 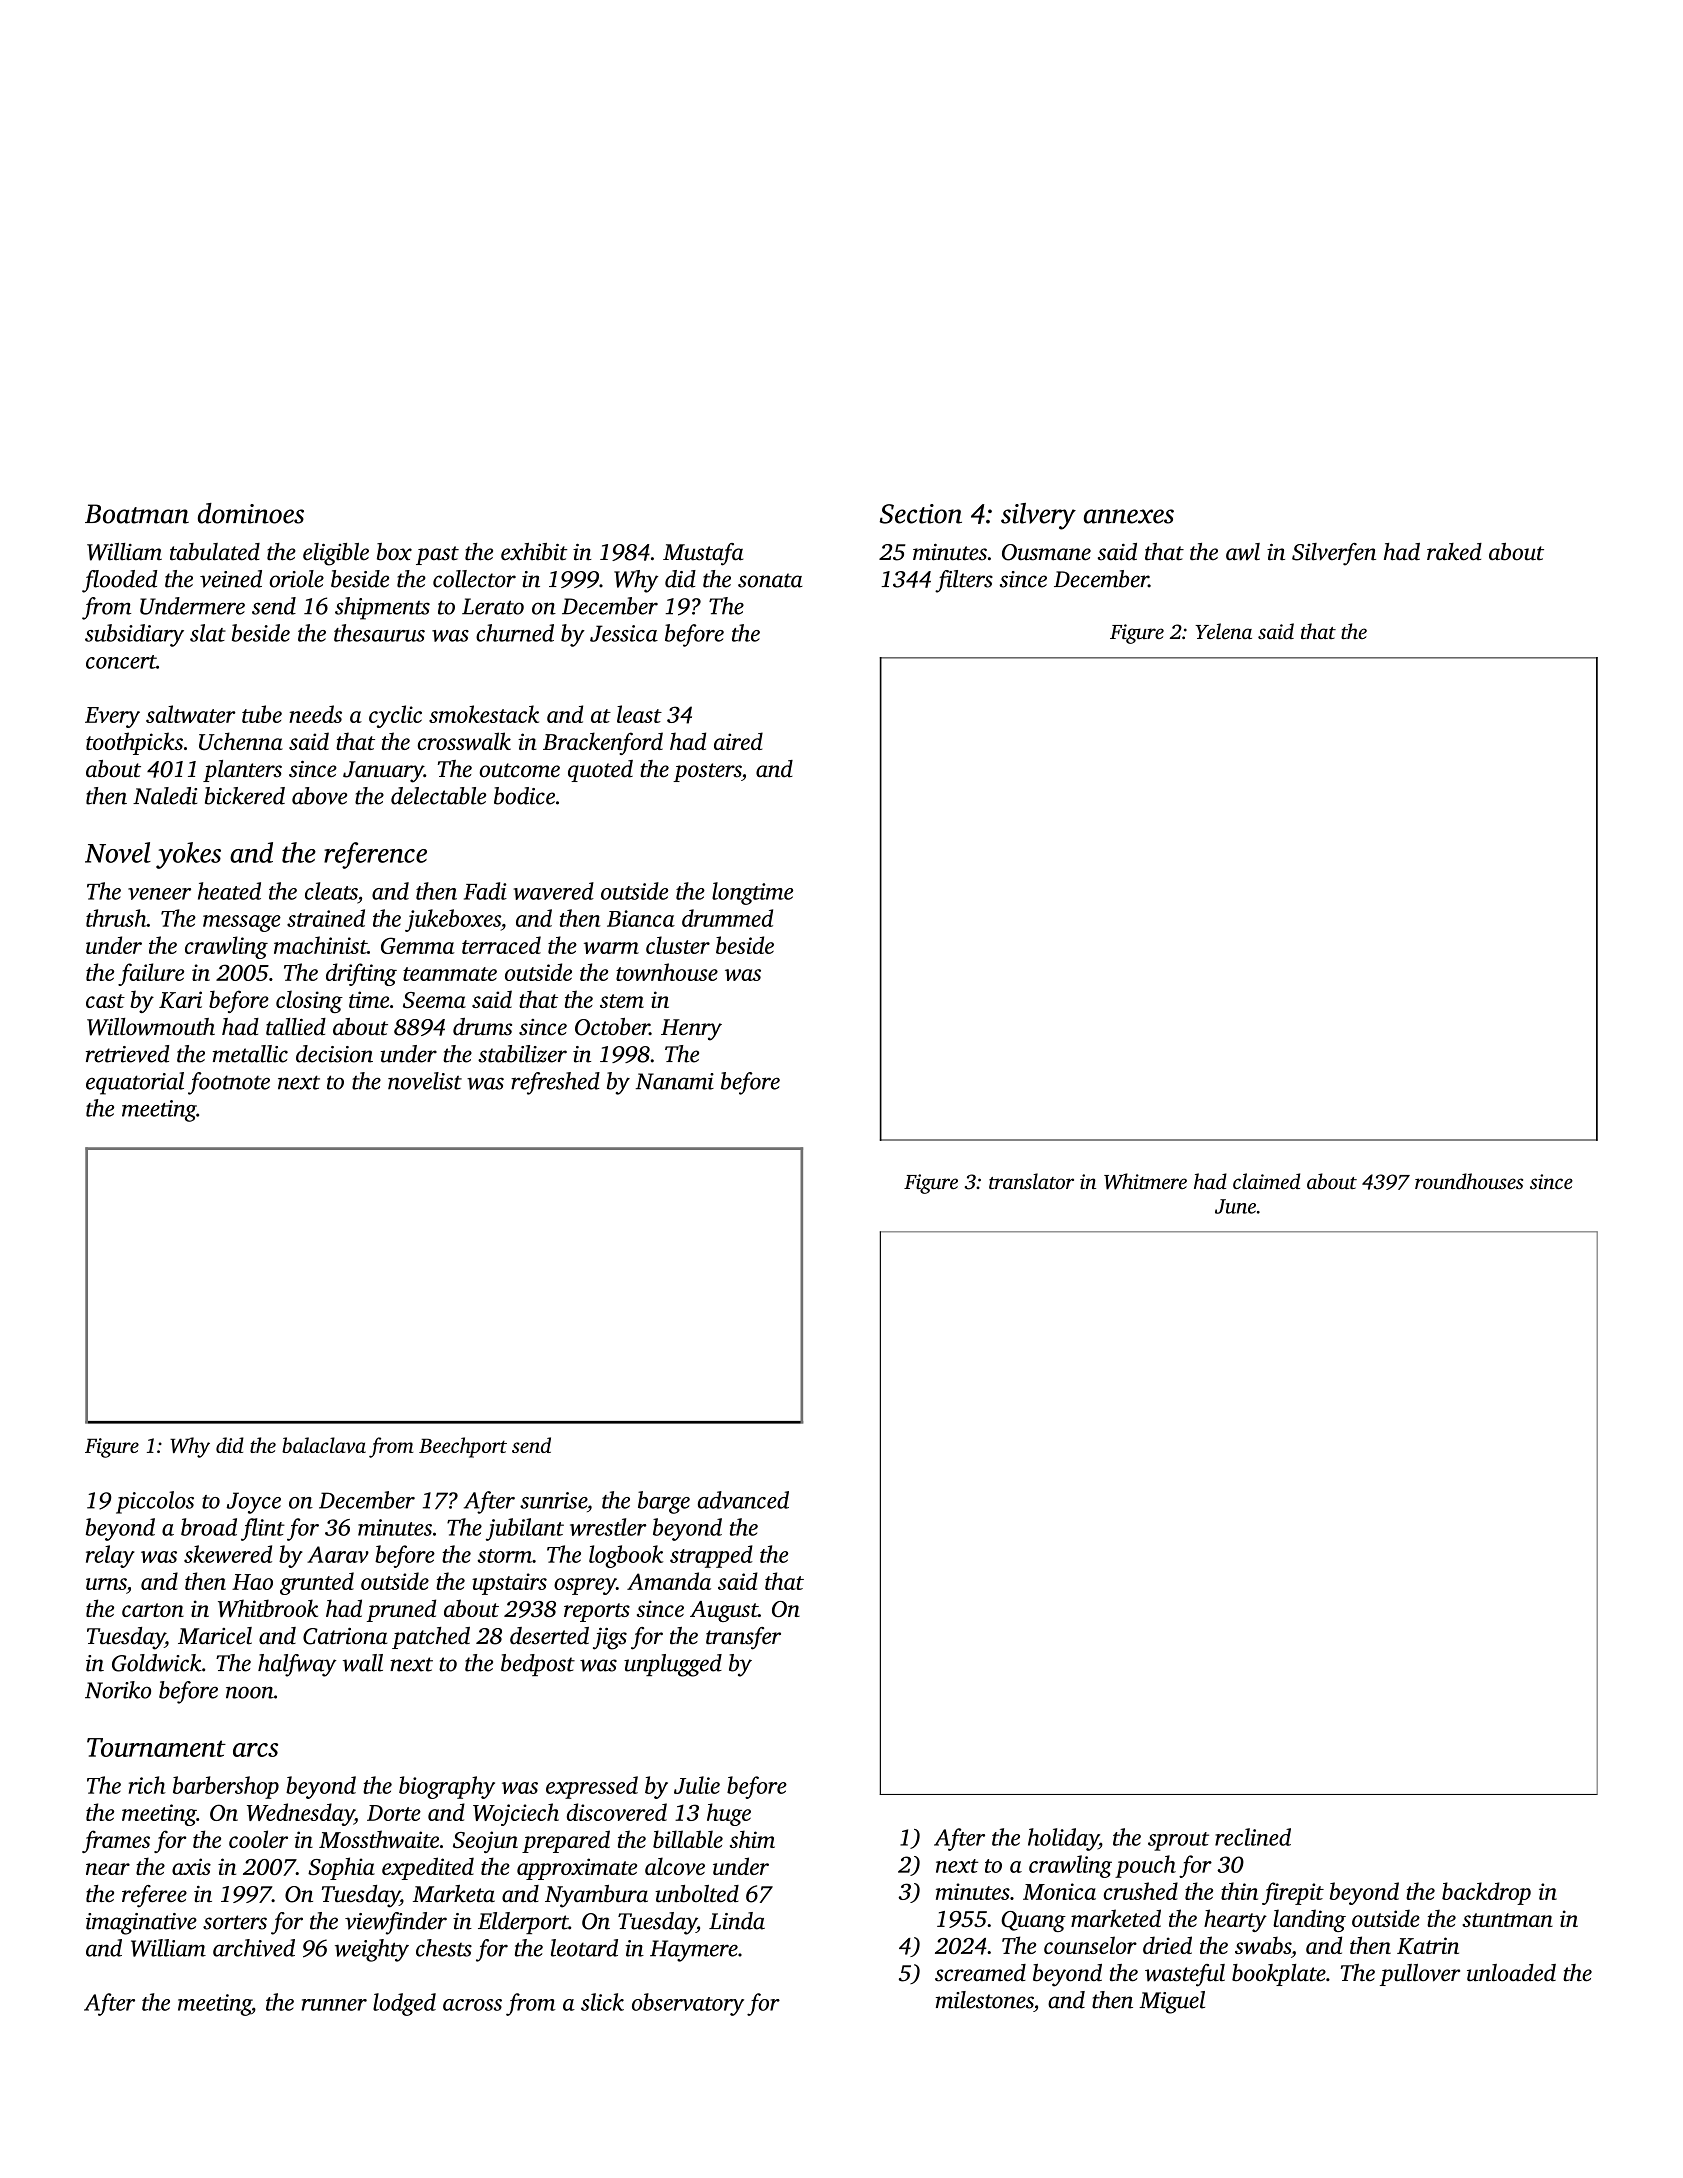 I want to click on collector, so click(x=474, y=579).
